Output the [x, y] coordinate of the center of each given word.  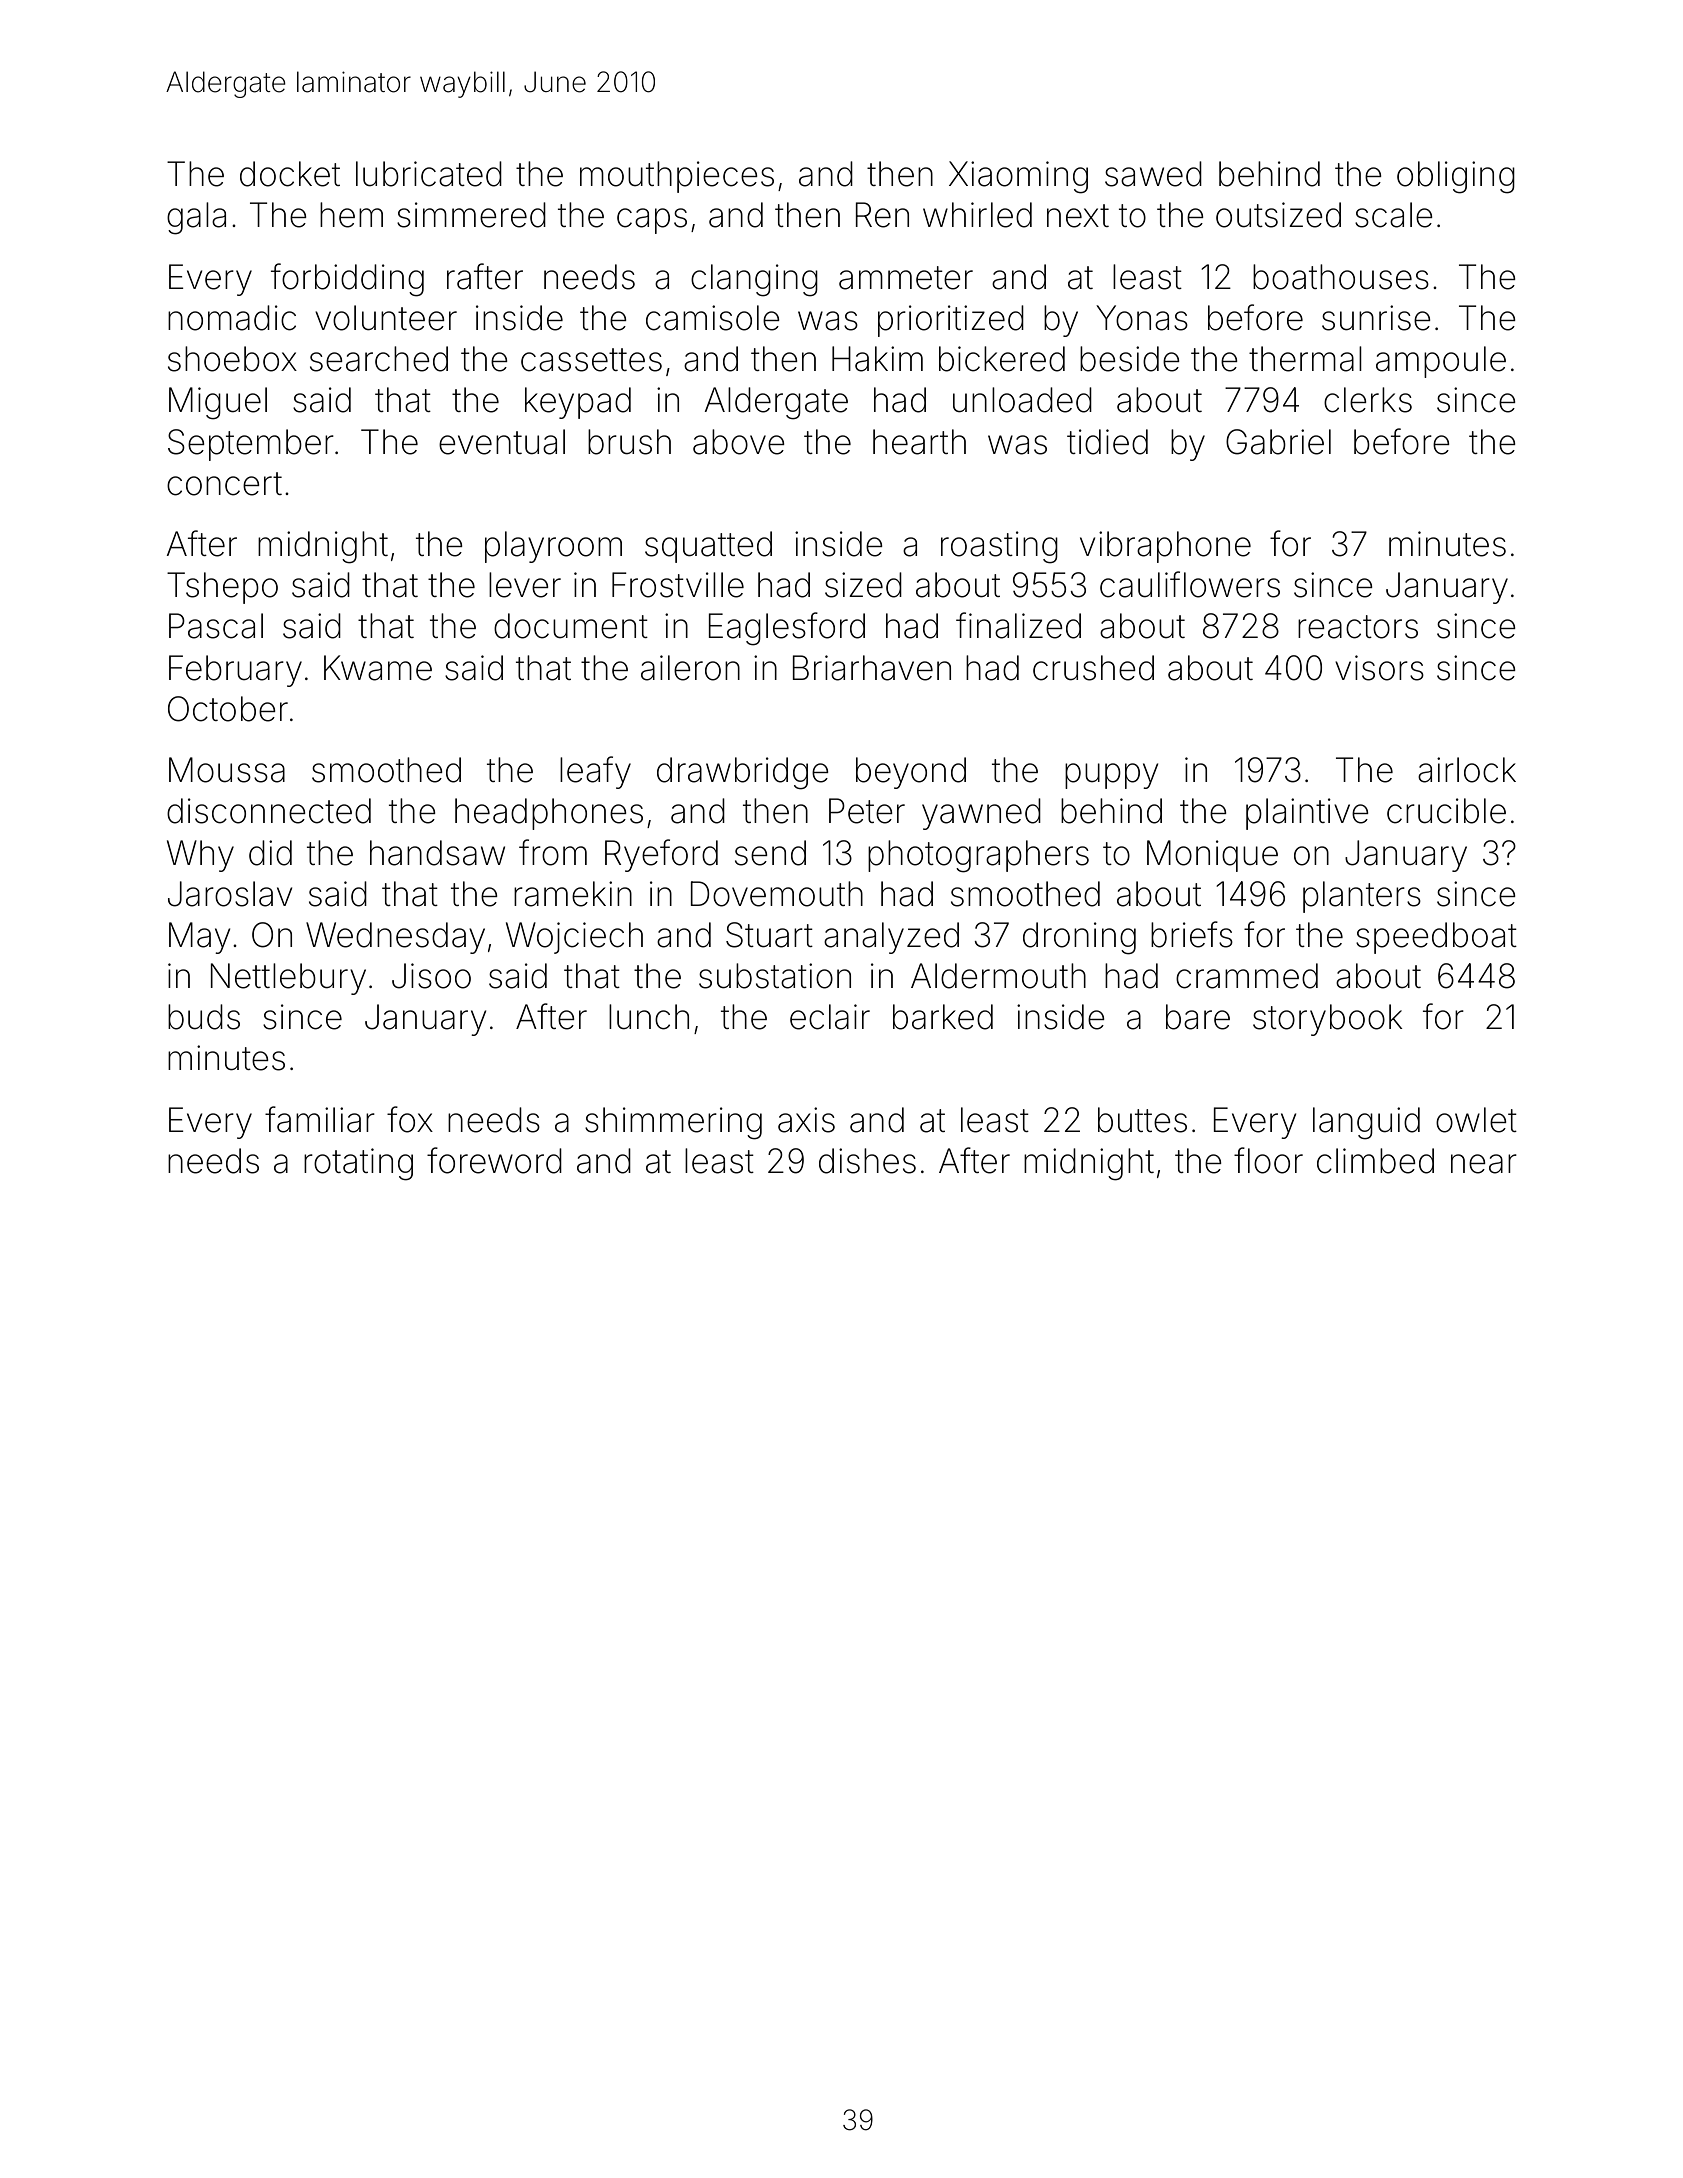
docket [290, 174]
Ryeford [661, 855]
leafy [595, 772]
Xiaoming [1018, 177]
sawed [1153, 174]
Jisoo [431, 976]
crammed [1247, 976]
